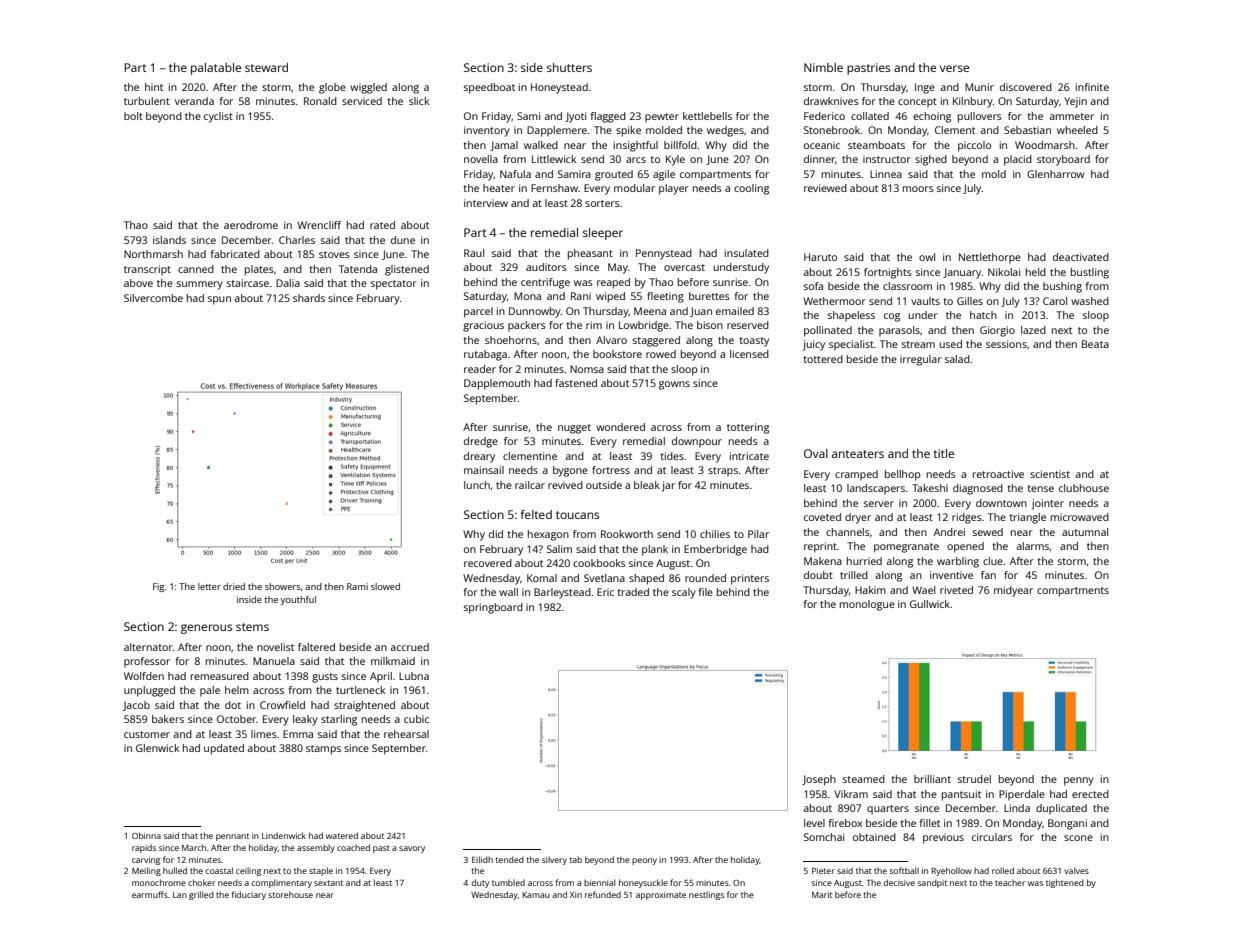 This screenshot has width=1233, height=952. I want to click on Tatenda, so click(358, 269).
